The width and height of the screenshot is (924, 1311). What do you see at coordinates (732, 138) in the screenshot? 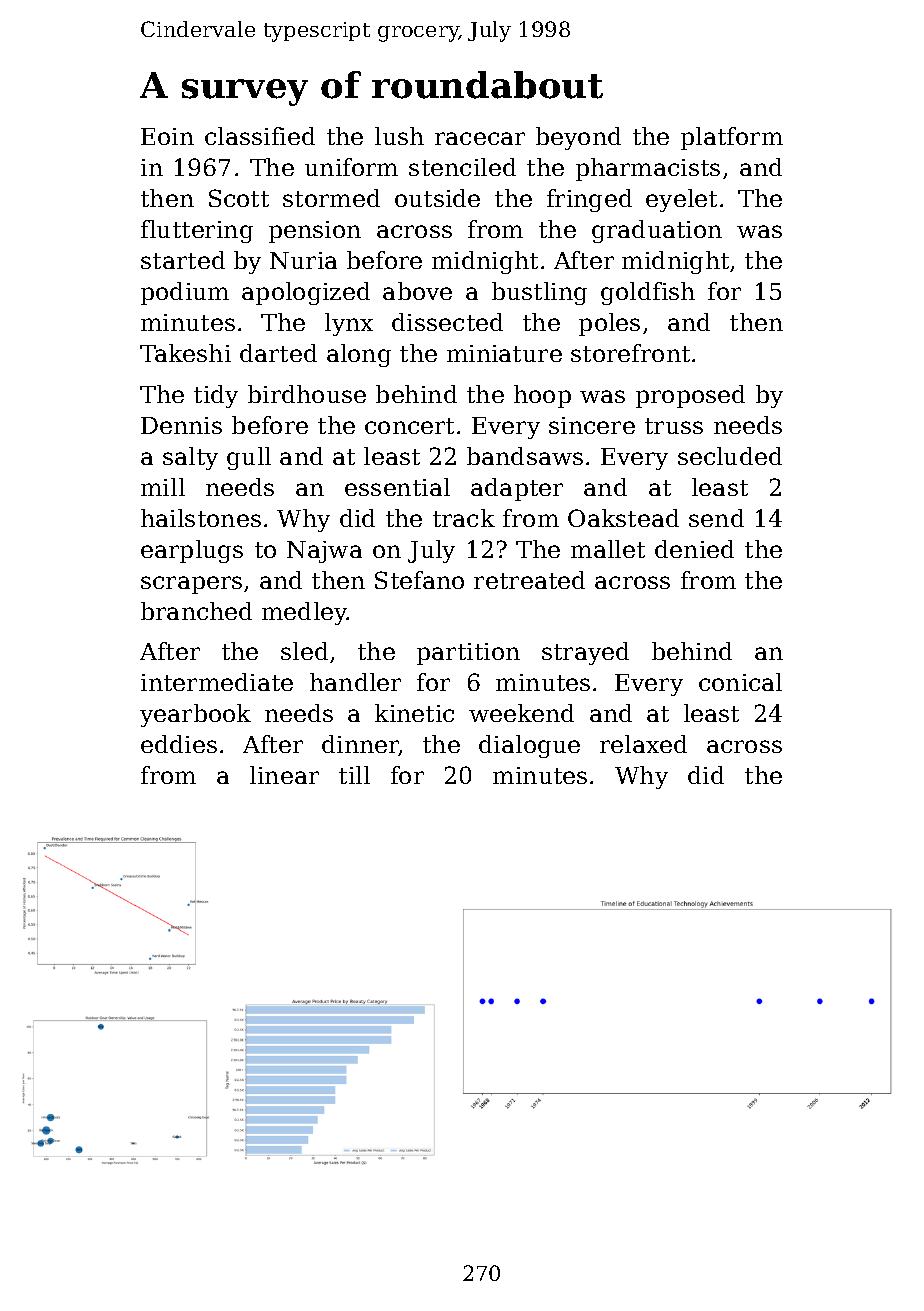
I see `platform` at bounding box center [732, 138].
